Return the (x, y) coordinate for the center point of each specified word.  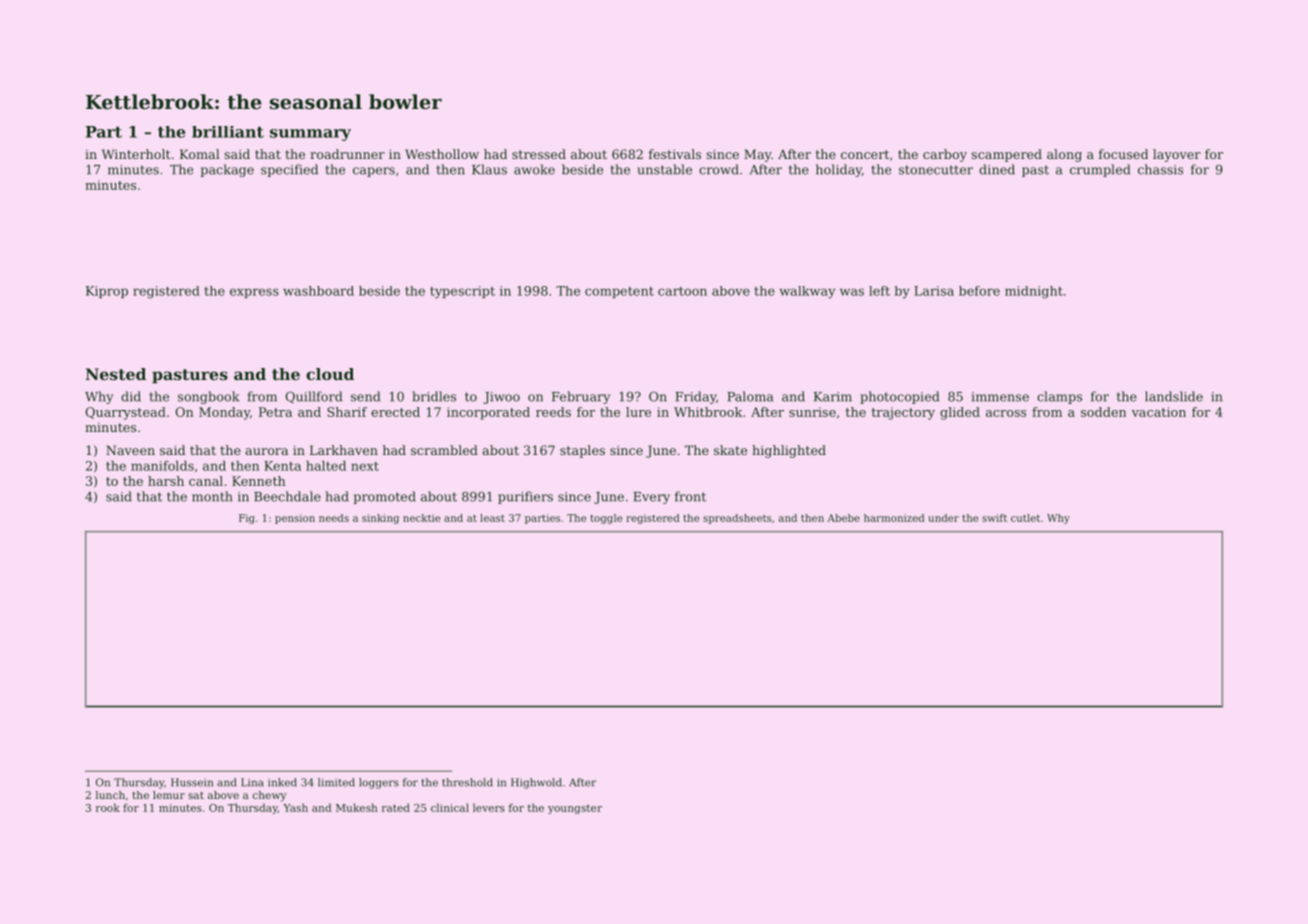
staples (582, 451)
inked (282, 782)
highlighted (789, 451)
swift (994, 518)
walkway (807, 292)
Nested (115, 374)
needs (334, 518)
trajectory (903, 413)
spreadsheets (737, 519)
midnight (1034, 292)
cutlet (1025, 518)
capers (374, 172)
